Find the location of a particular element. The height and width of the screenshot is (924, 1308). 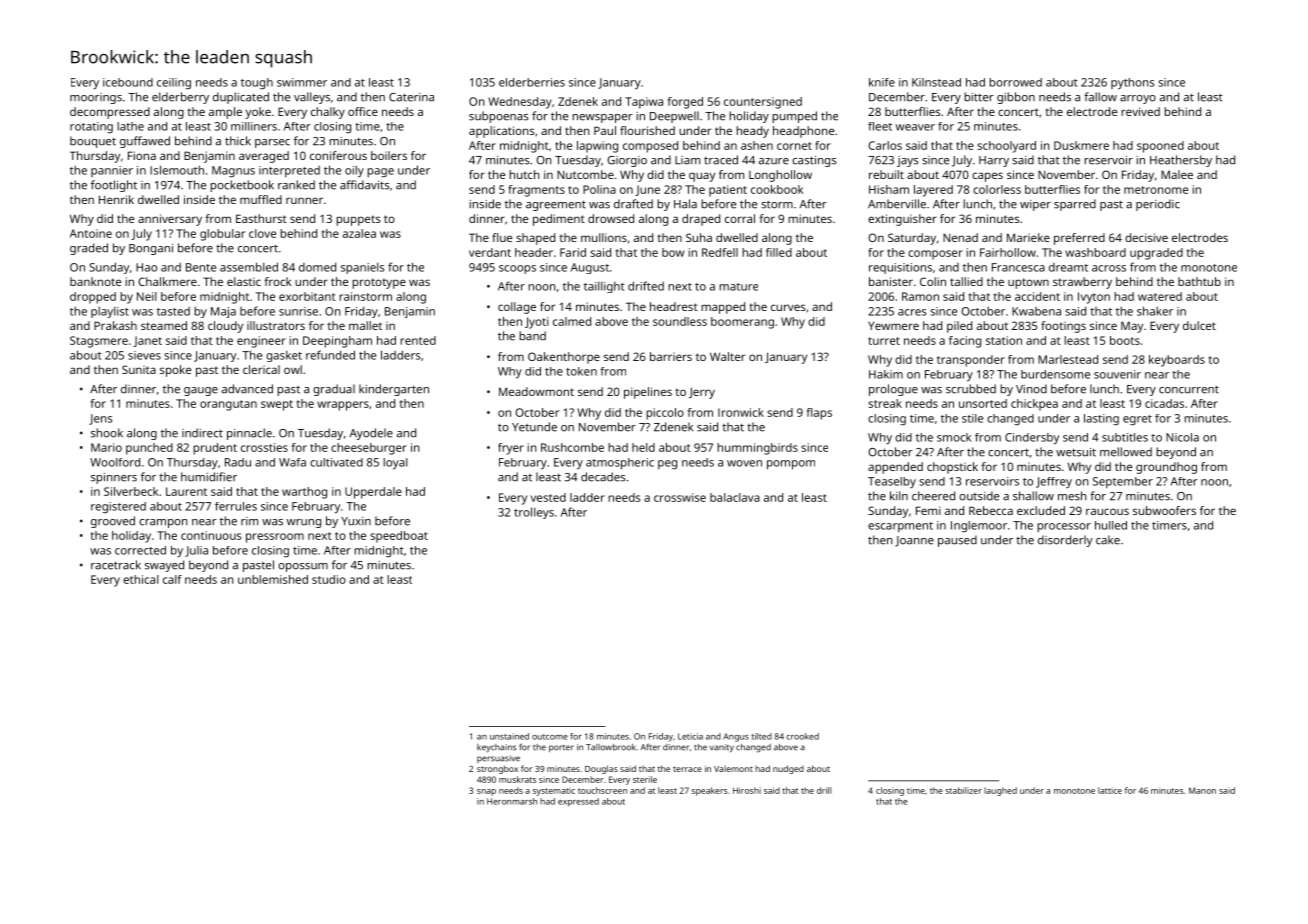

knife is located at coordinates (882, 82).
